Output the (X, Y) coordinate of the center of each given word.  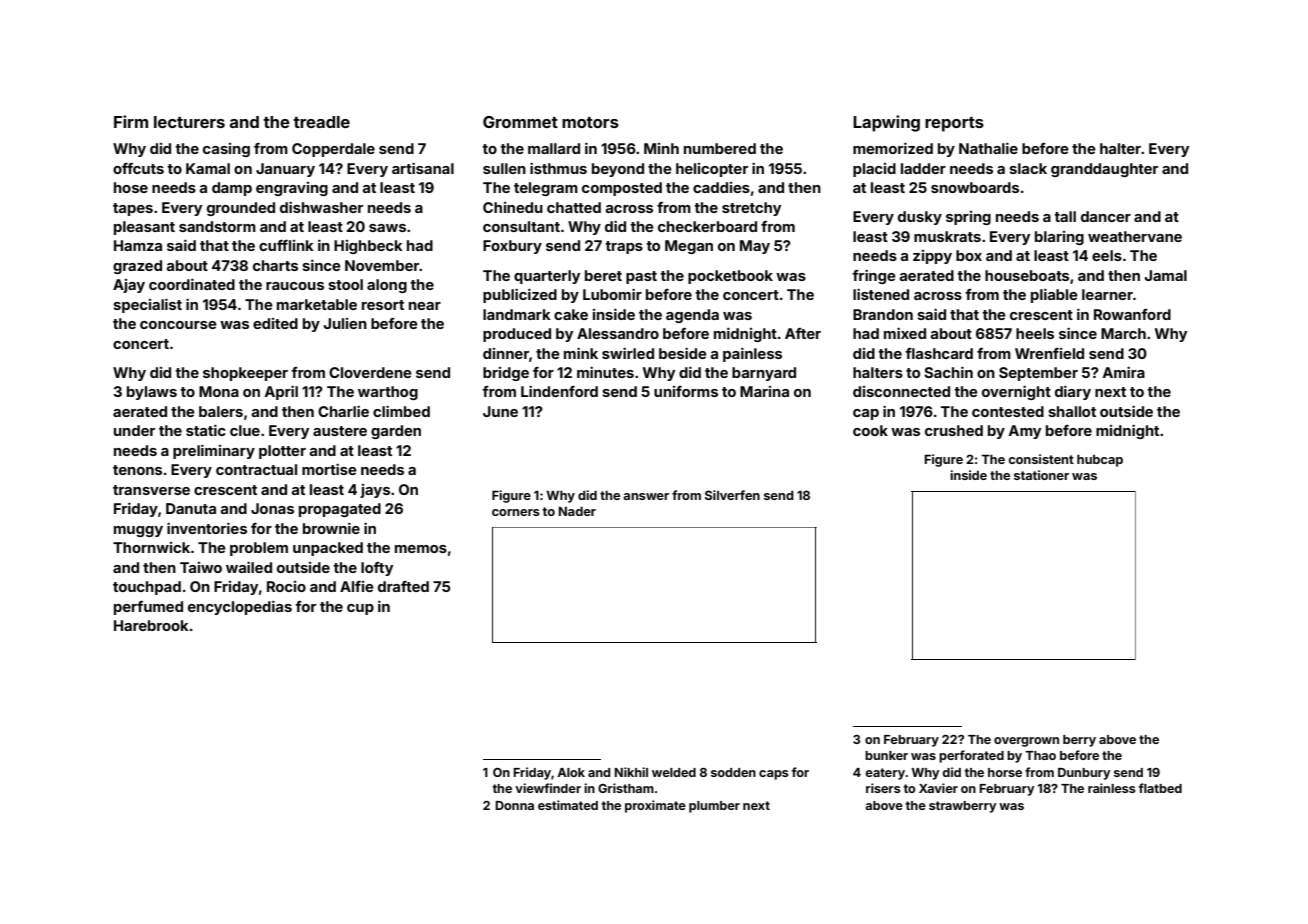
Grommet (520, 122)
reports (954, 124)
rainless (1112, 788)
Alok (571, 772)
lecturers (189, 122)
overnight (1016, 393)
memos (421, 549)
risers (883, 788)
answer (646, 496)
